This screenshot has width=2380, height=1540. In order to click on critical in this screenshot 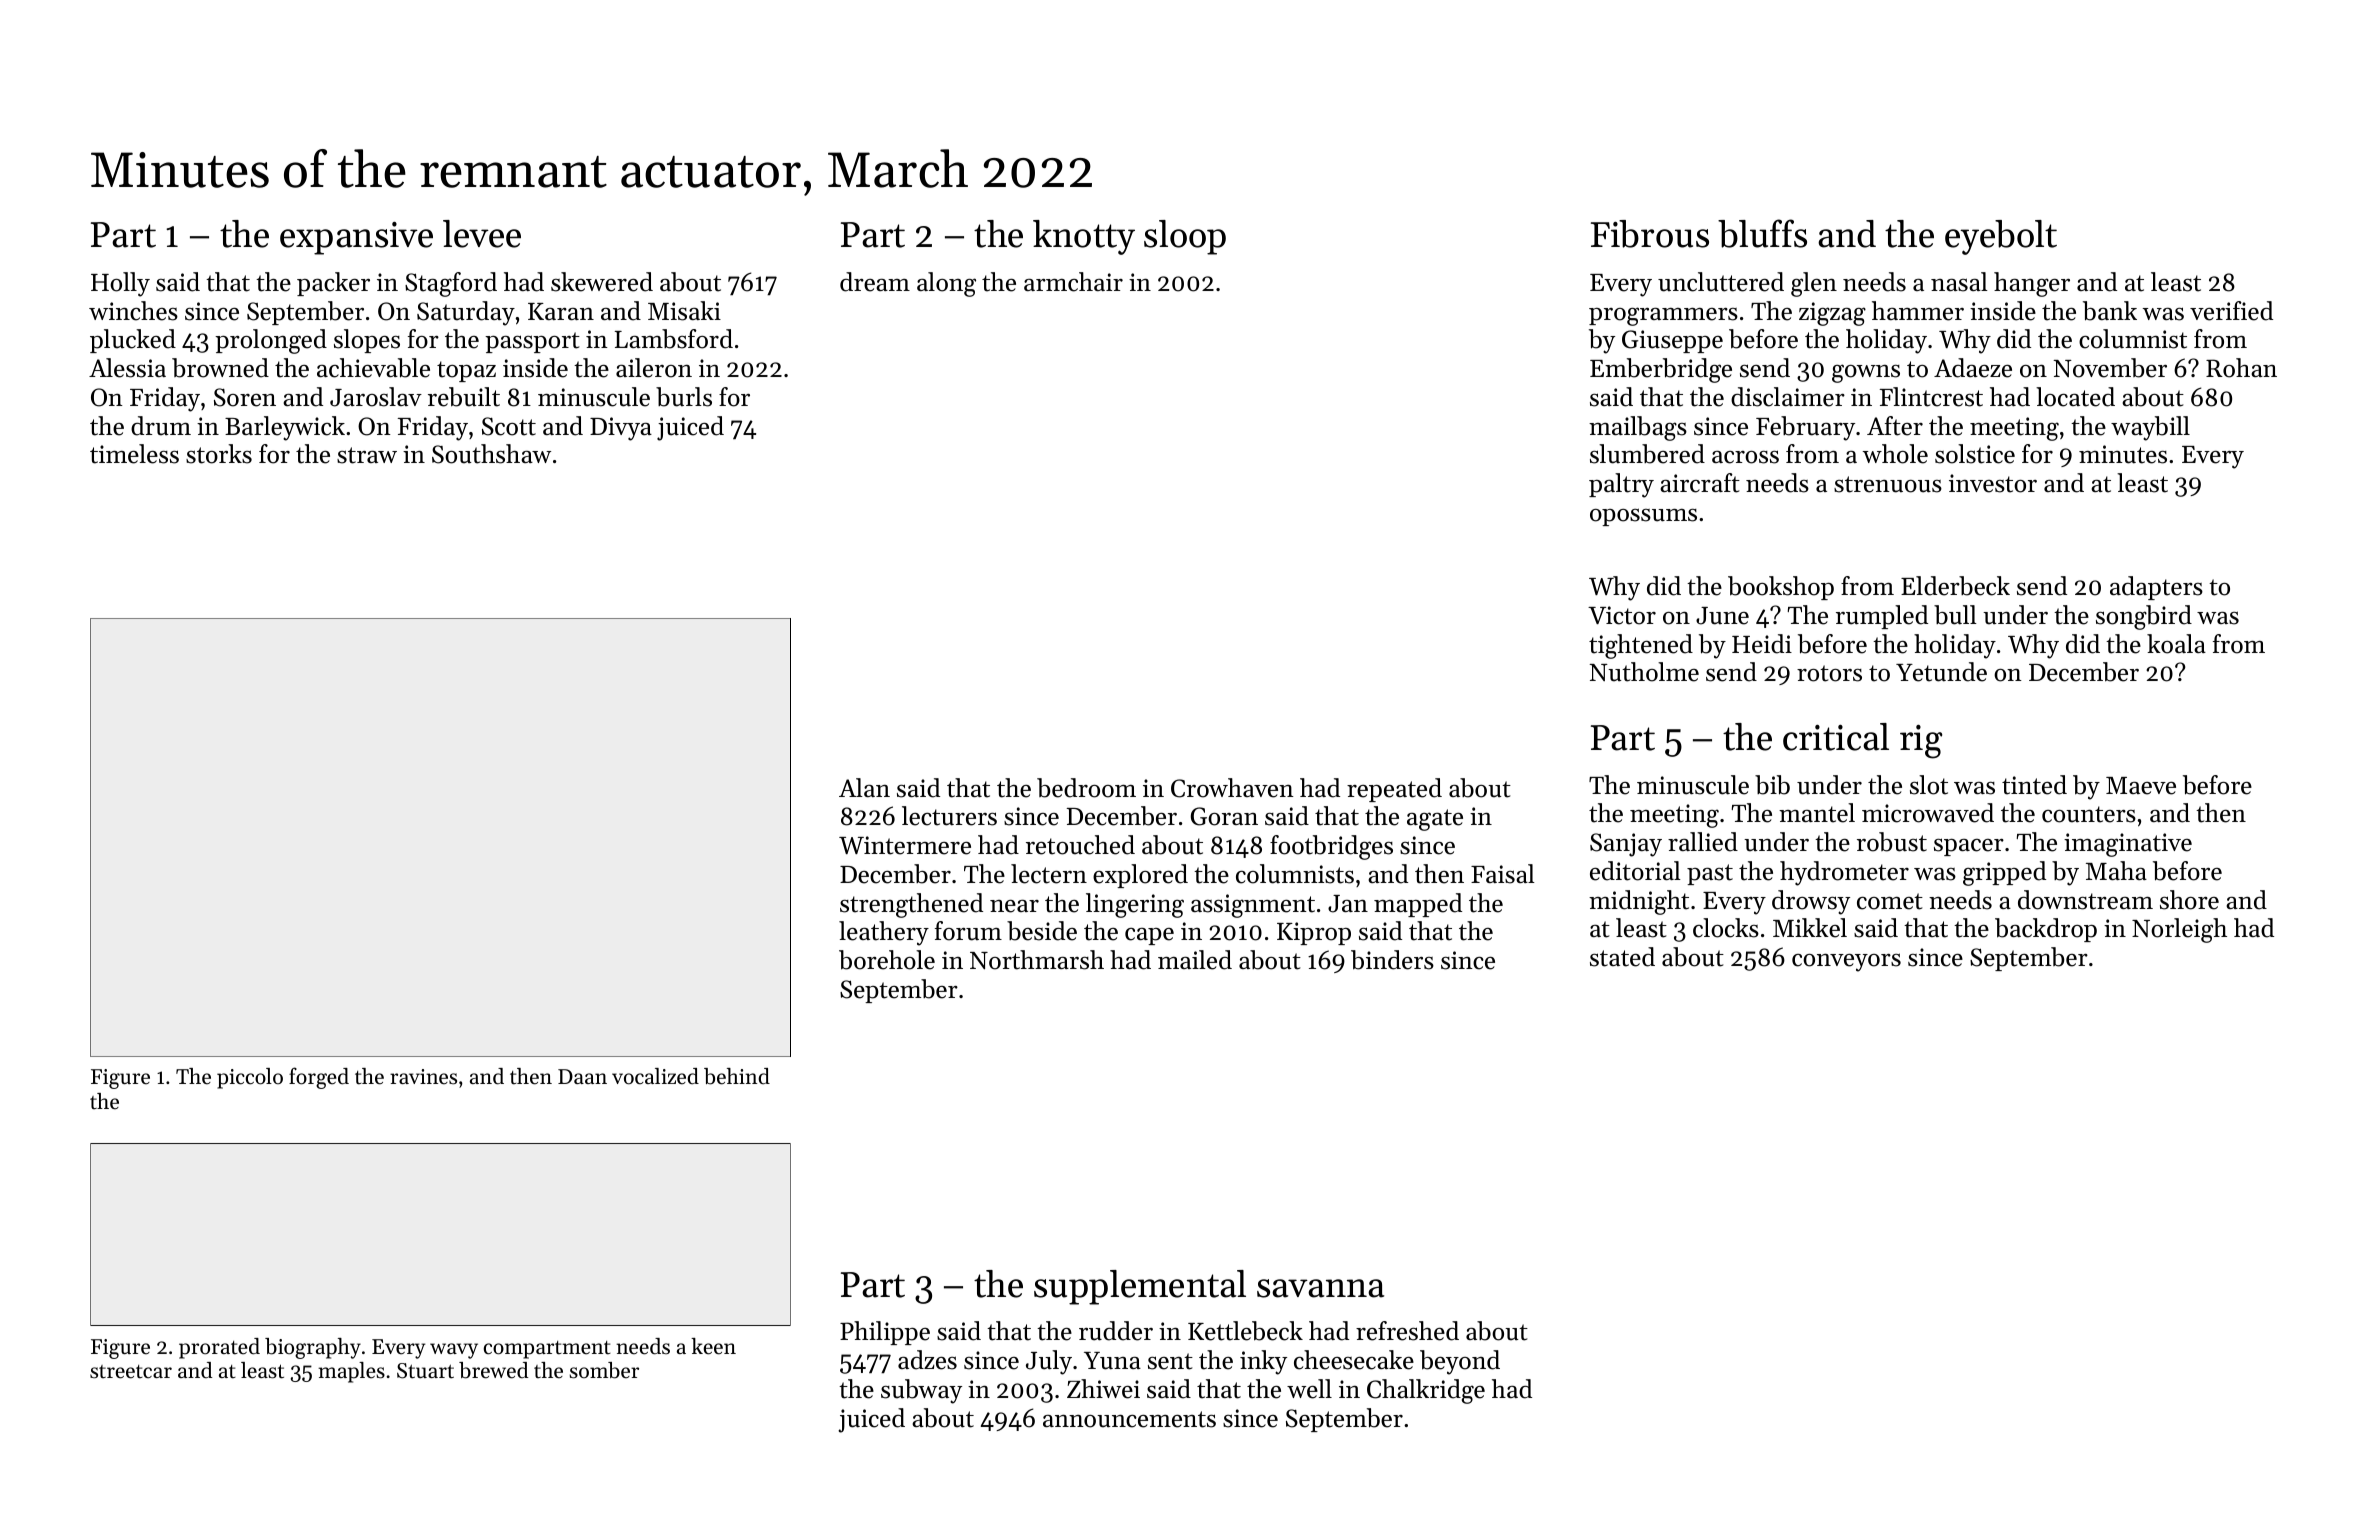, I will do `click(1836, 737)`.
